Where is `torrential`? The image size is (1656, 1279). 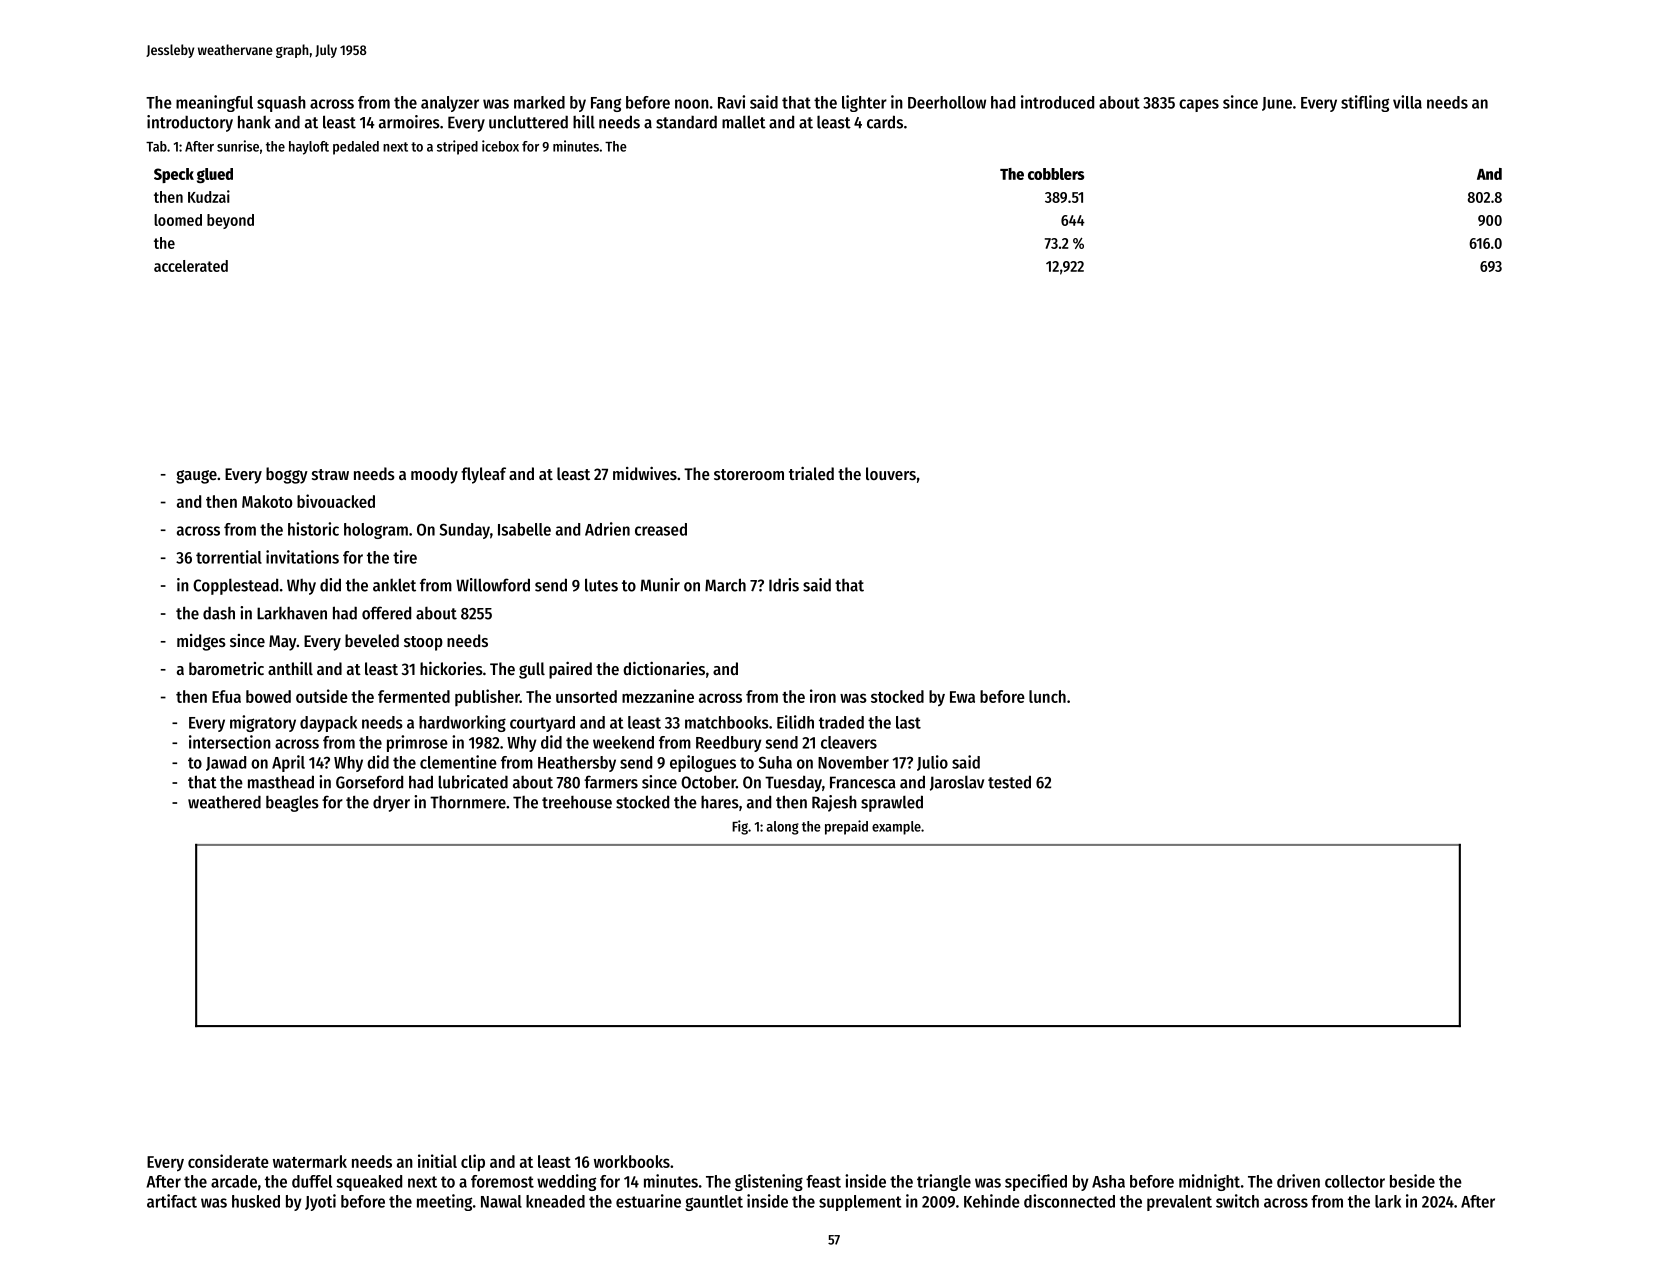
torrential is located at coordinates (229, 557).
